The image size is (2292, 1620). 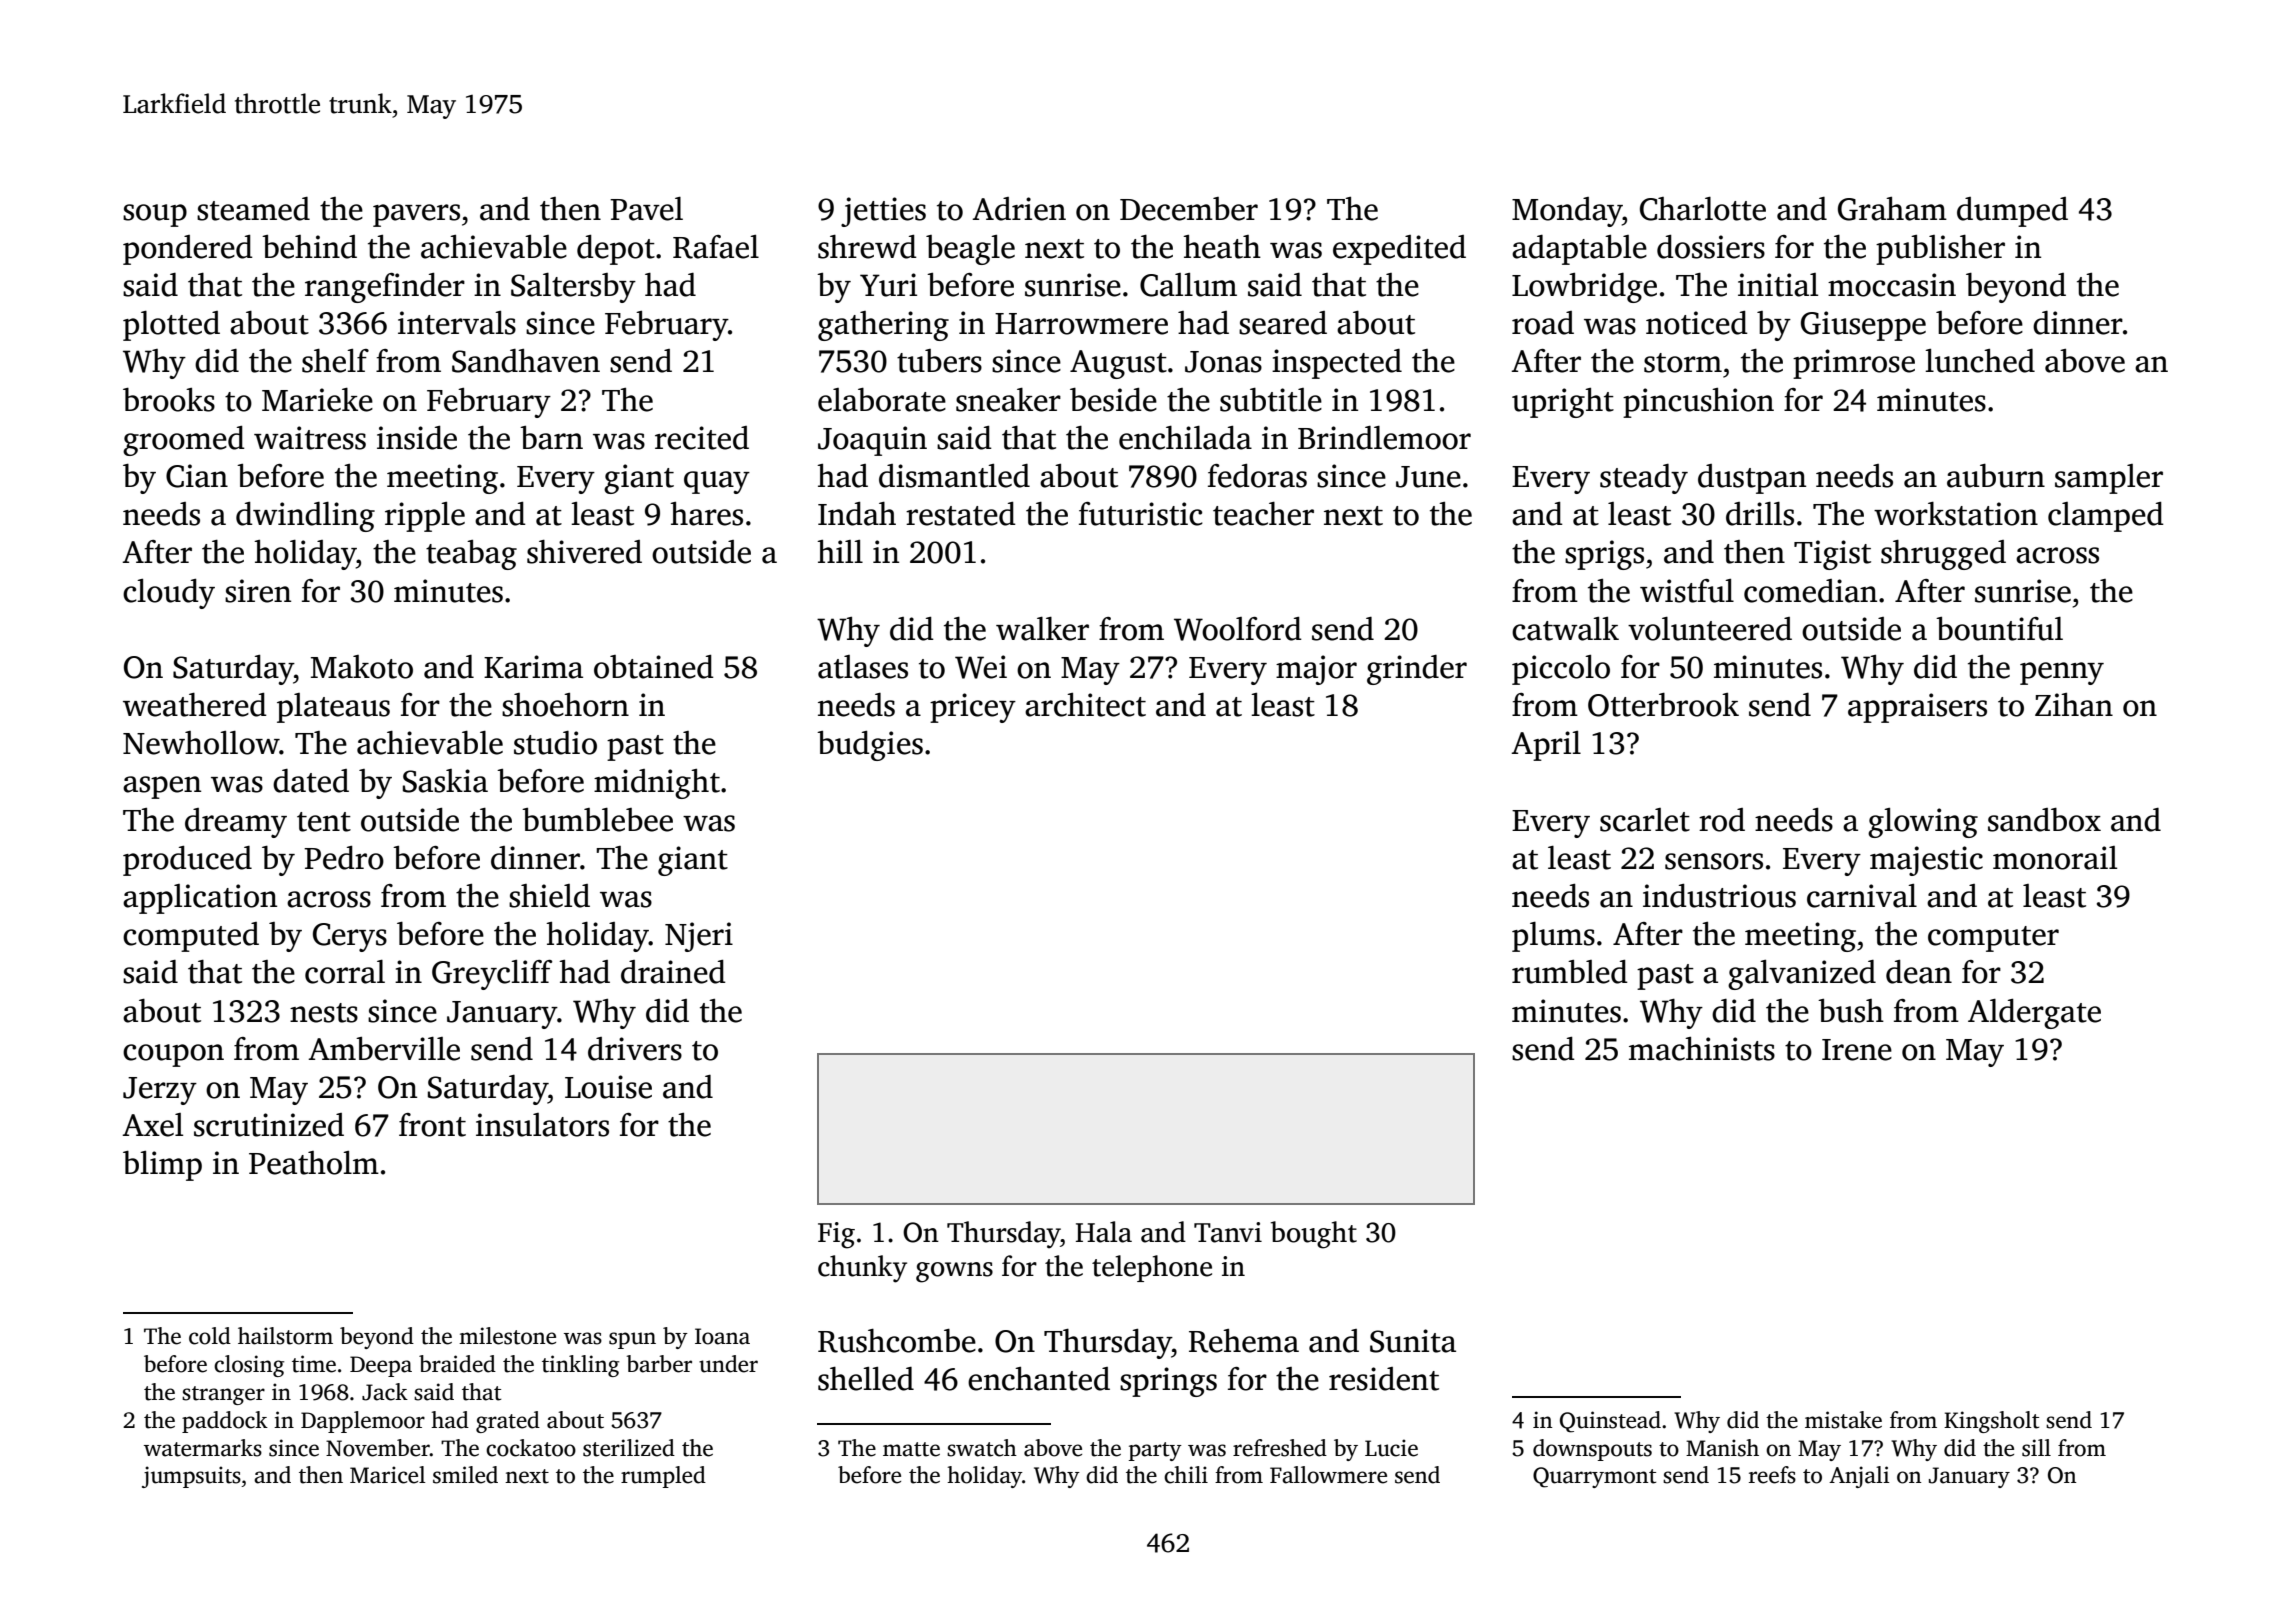 What do you see at coordinates (2074, 705) in the document?
I see `Zihan` at bounding box center [2074, 705].
